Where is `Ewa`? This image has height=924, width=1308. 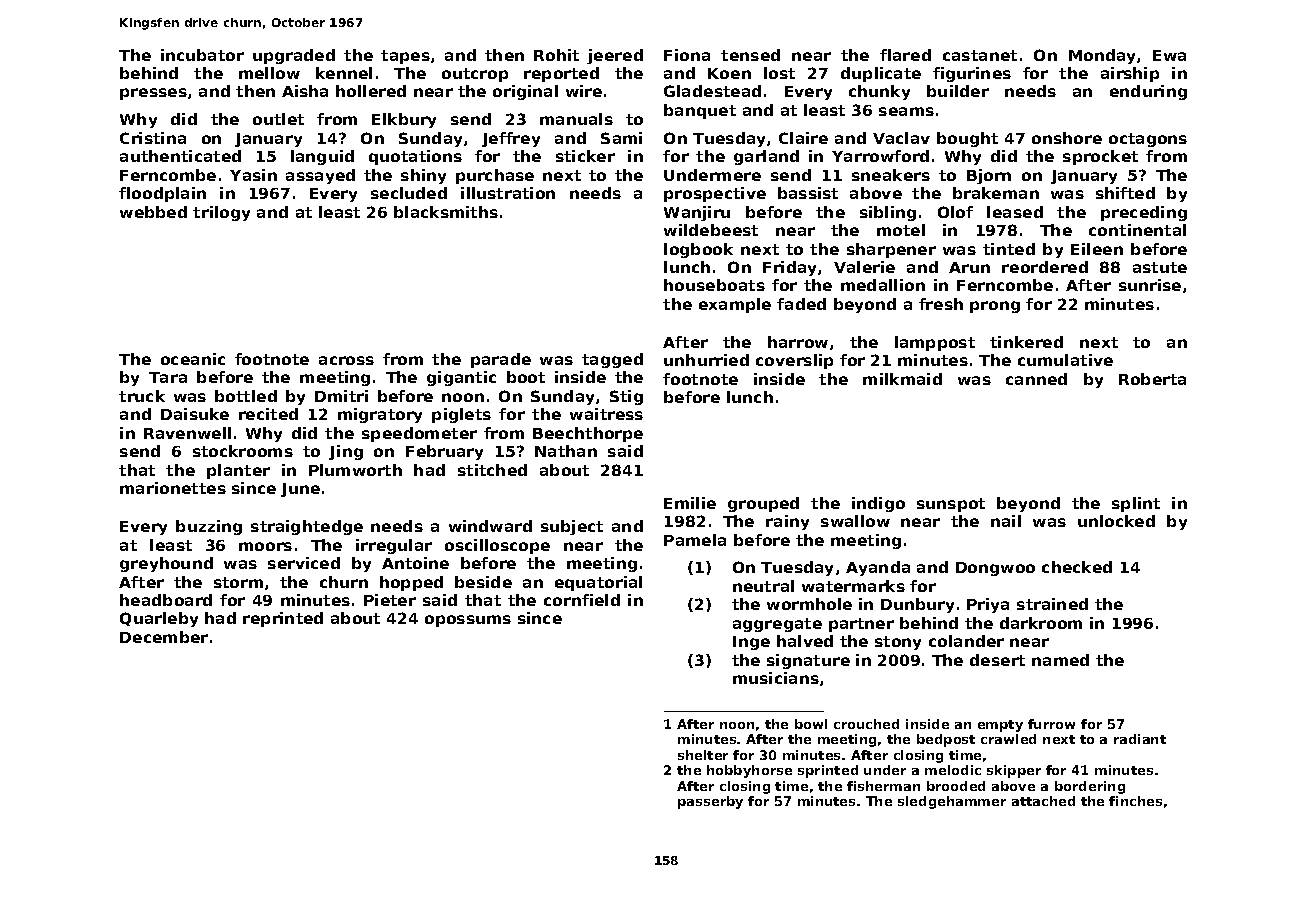
Ewa is located at coordinates (1169, 55).
